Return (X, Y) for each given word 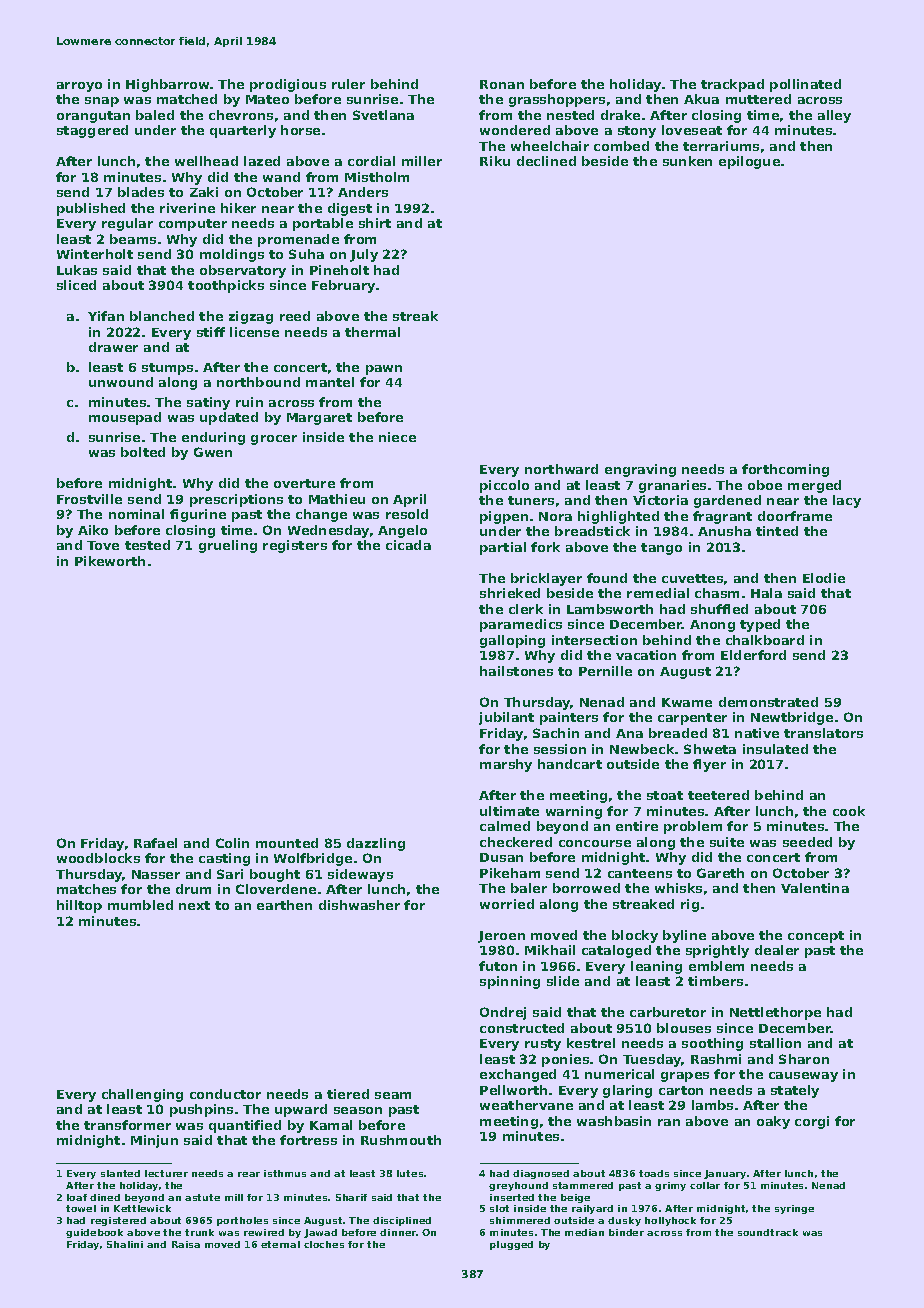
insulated (775, 749)
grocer (274, 440)
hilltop (79, 906)
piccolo (504, 486)
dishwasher (359, 905)
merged (814, 486)
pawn (384, 370)
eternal (280, 1244)
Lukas (77, 270)
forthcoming (785, 470)
